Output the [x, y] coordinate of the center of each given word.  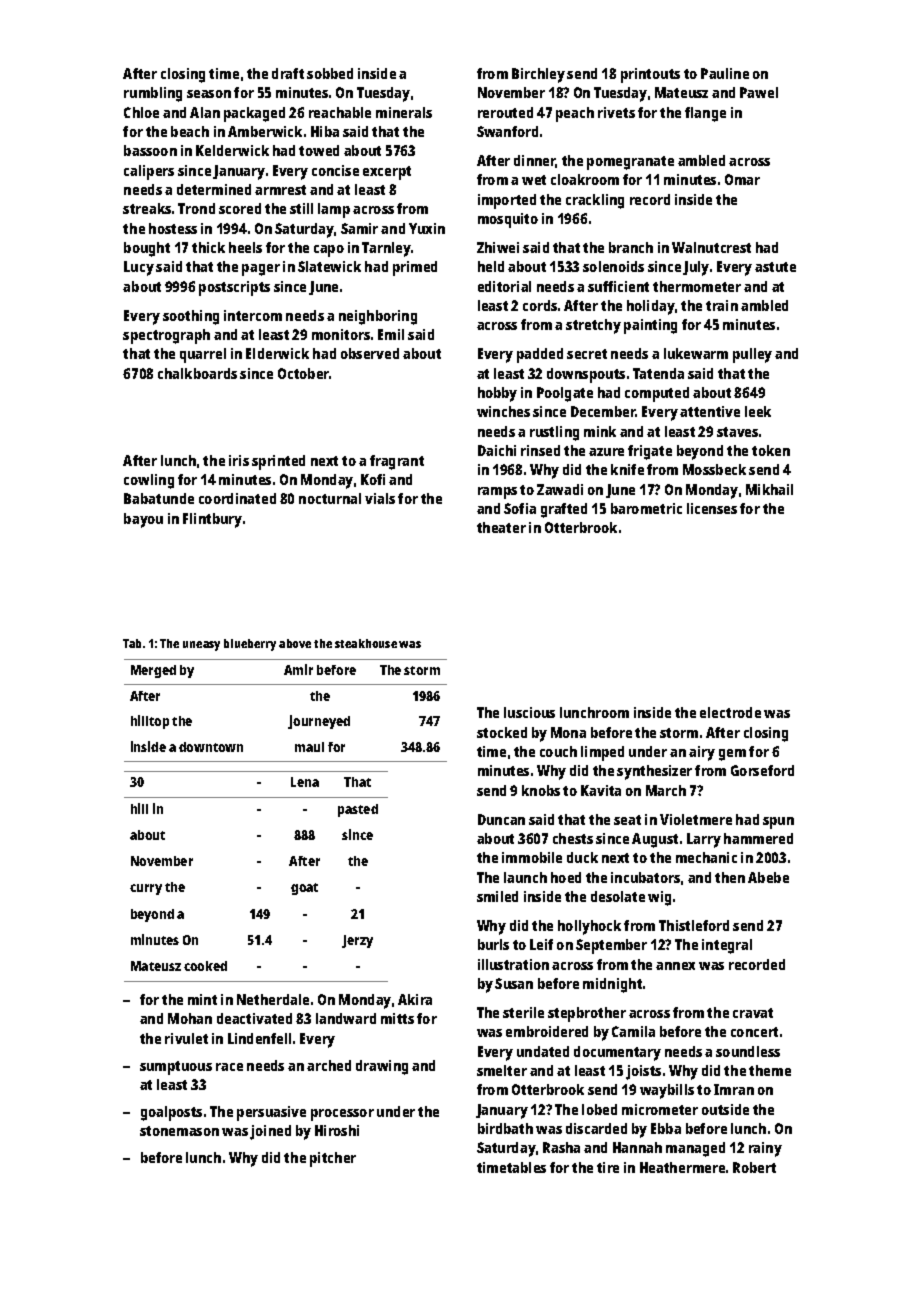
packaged [254, 114]
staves [737, 432]
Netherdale [273, 999]
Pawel [759, 92]
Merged [153, 671]
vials [380, 498]
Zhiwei [498, 247]
